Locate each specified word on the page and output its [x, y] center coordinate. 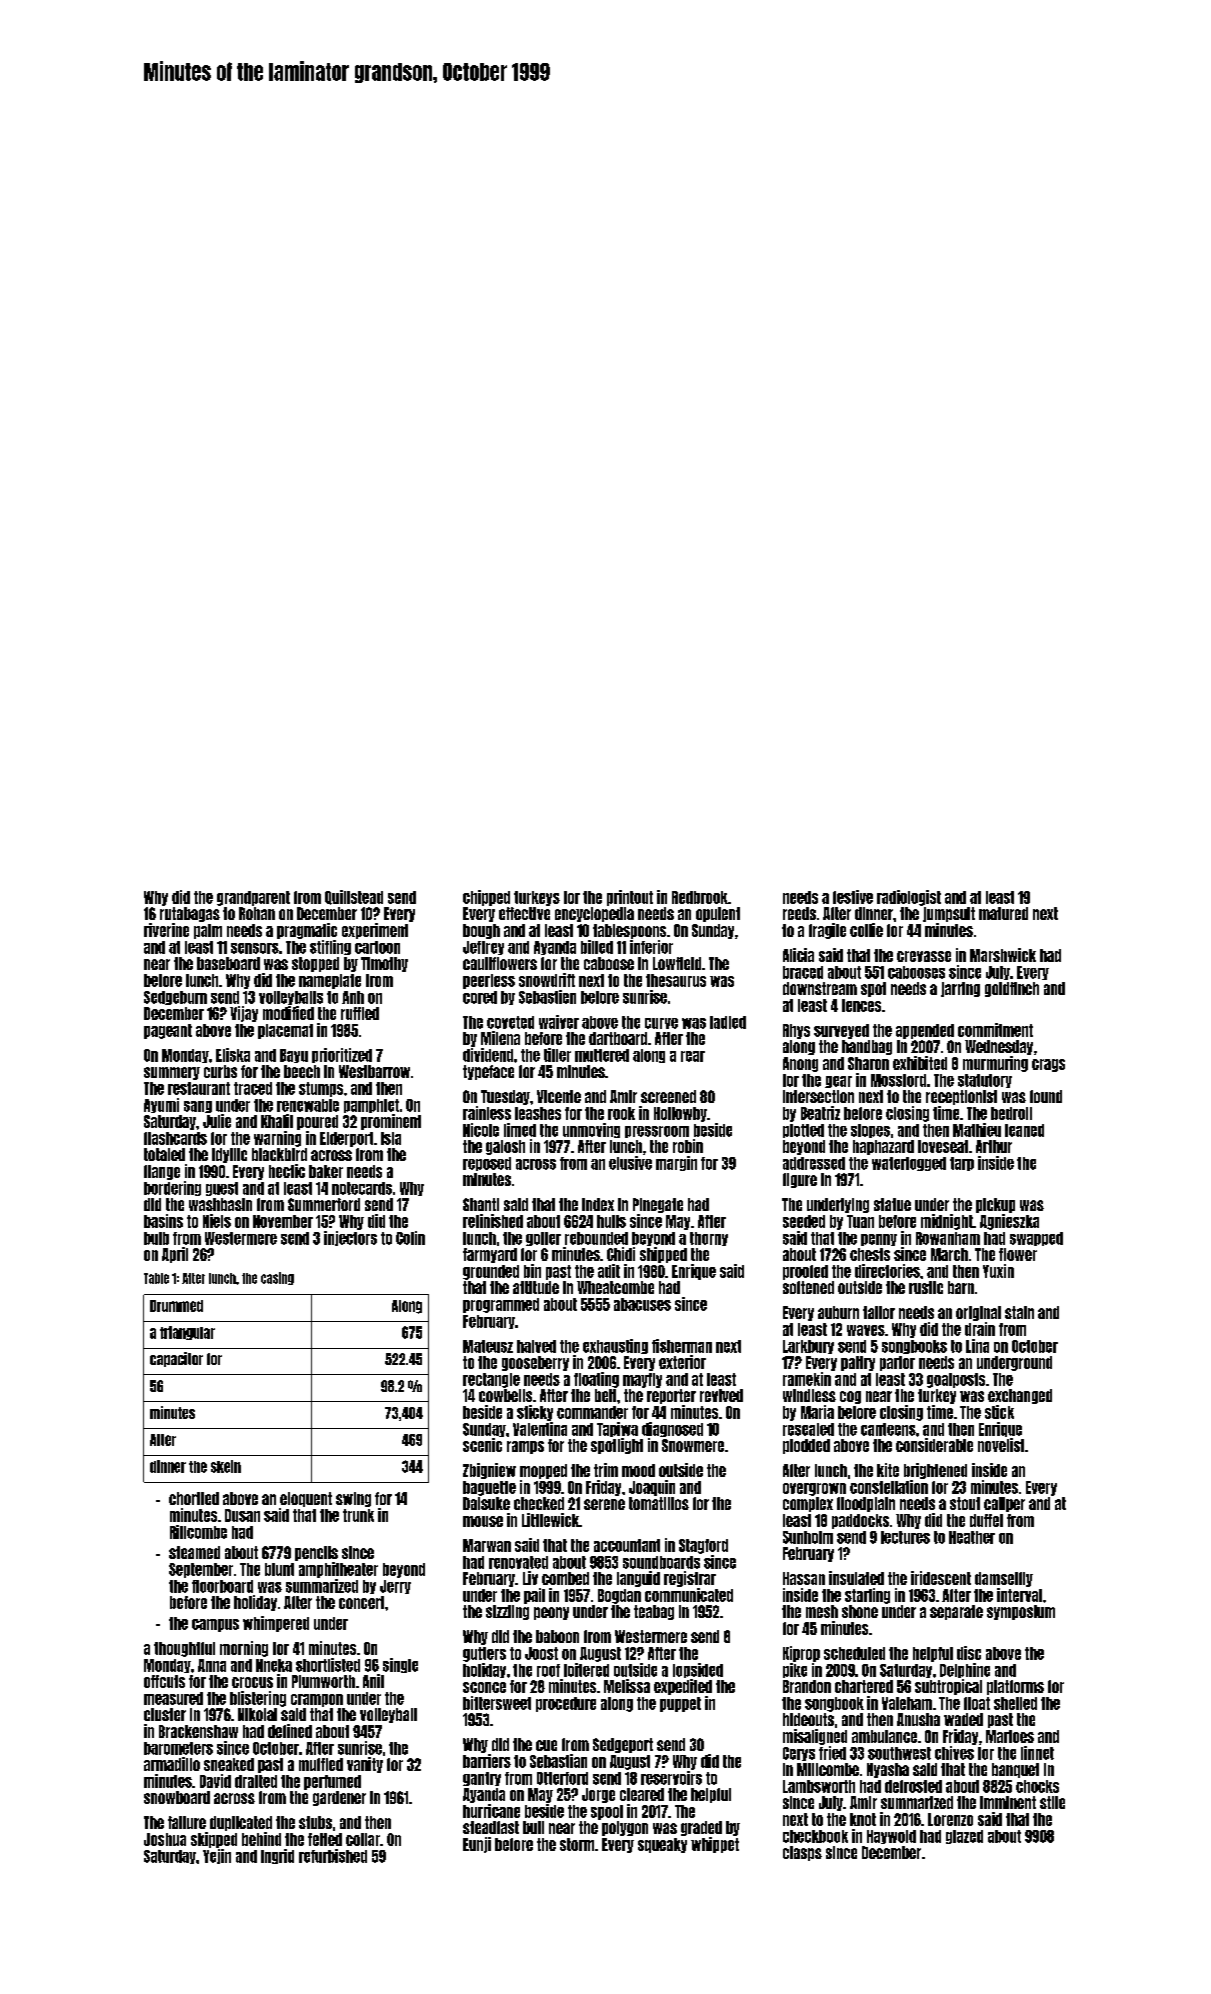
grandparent [253, 898]
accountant [627, 1545]
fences [861, 1005]
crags [1048, 1065]
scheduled [854, 1653]
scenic [482, 1445]
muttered [602, 1055]
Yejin [217, 1856]
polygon [625, 1828]
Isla [391, 1138]
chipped [486, 898]
